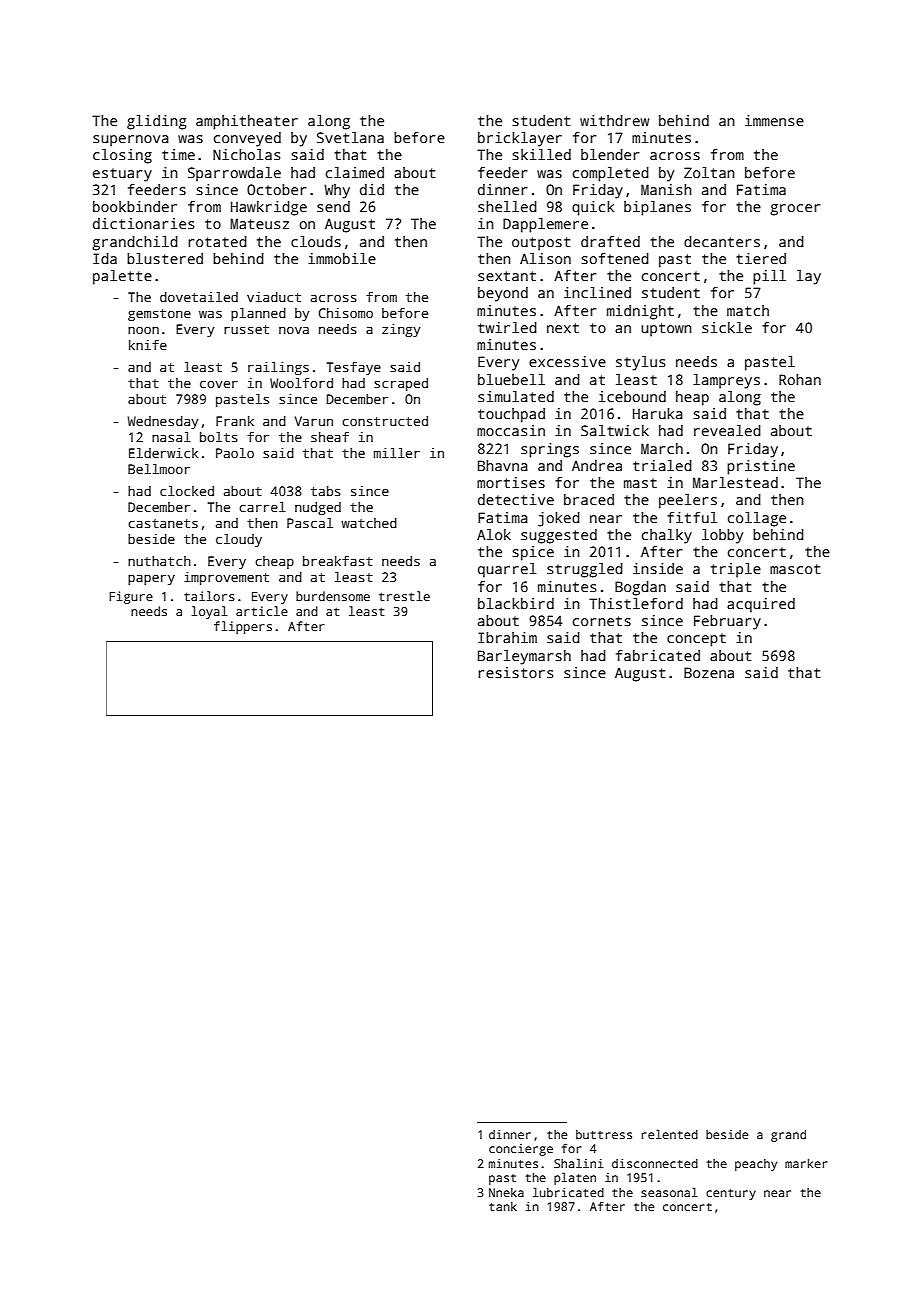 This image has height=1308, width=924. I want to click on lampreys, so click(726, 381).
